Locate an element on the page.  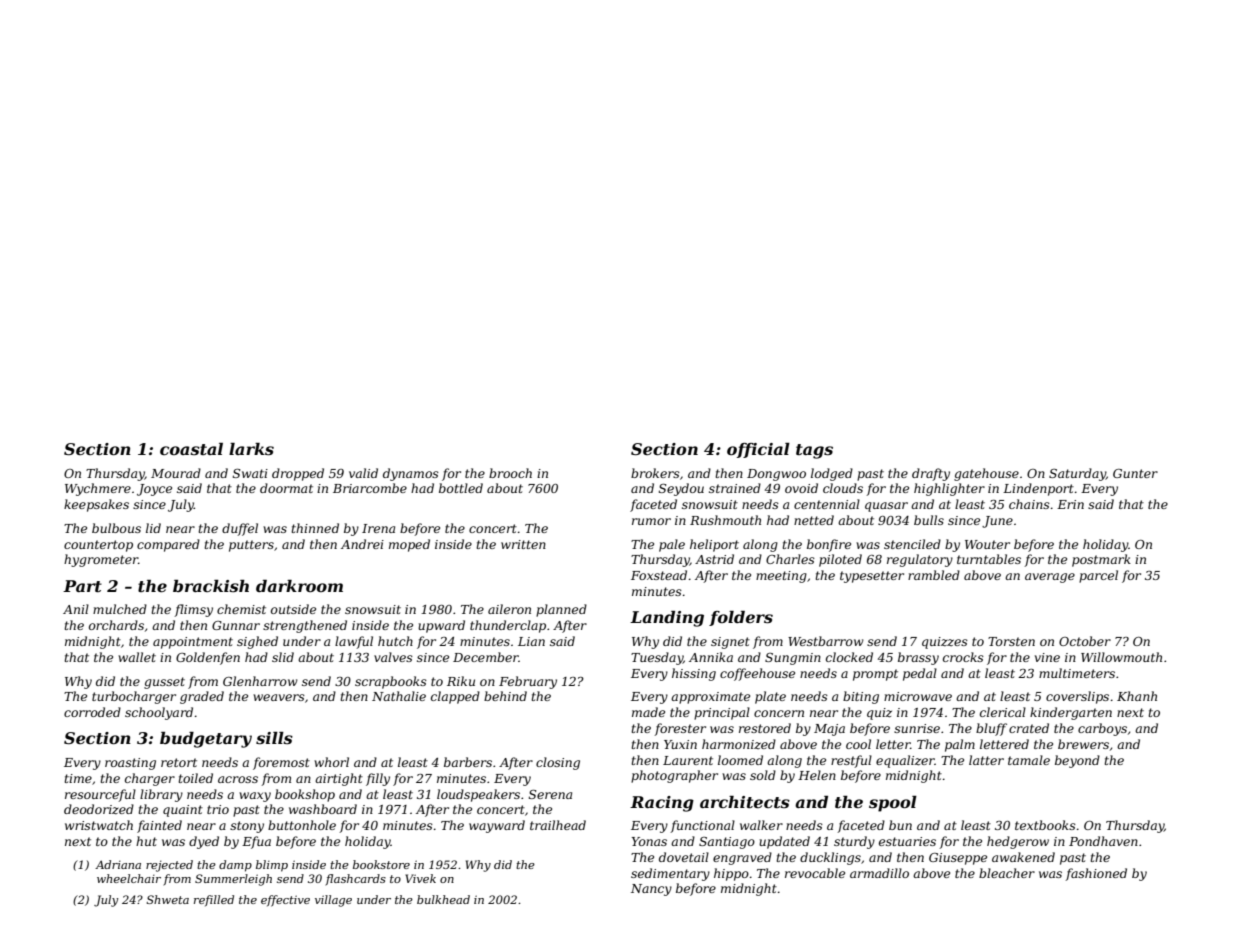
carboys is located at coordinates (1102, 729).
